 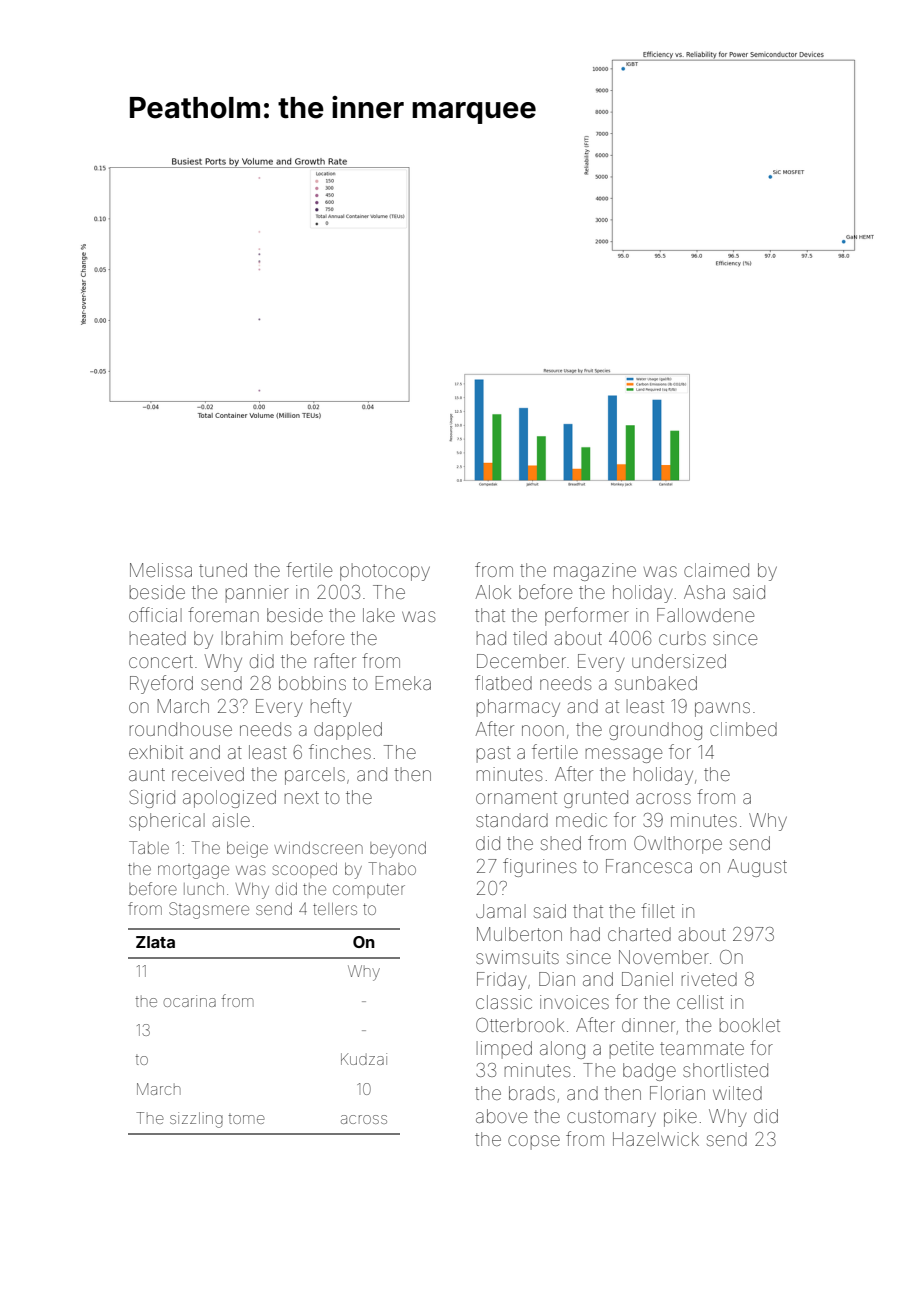 I want to click on claimed, so click(x=716, y=570).
